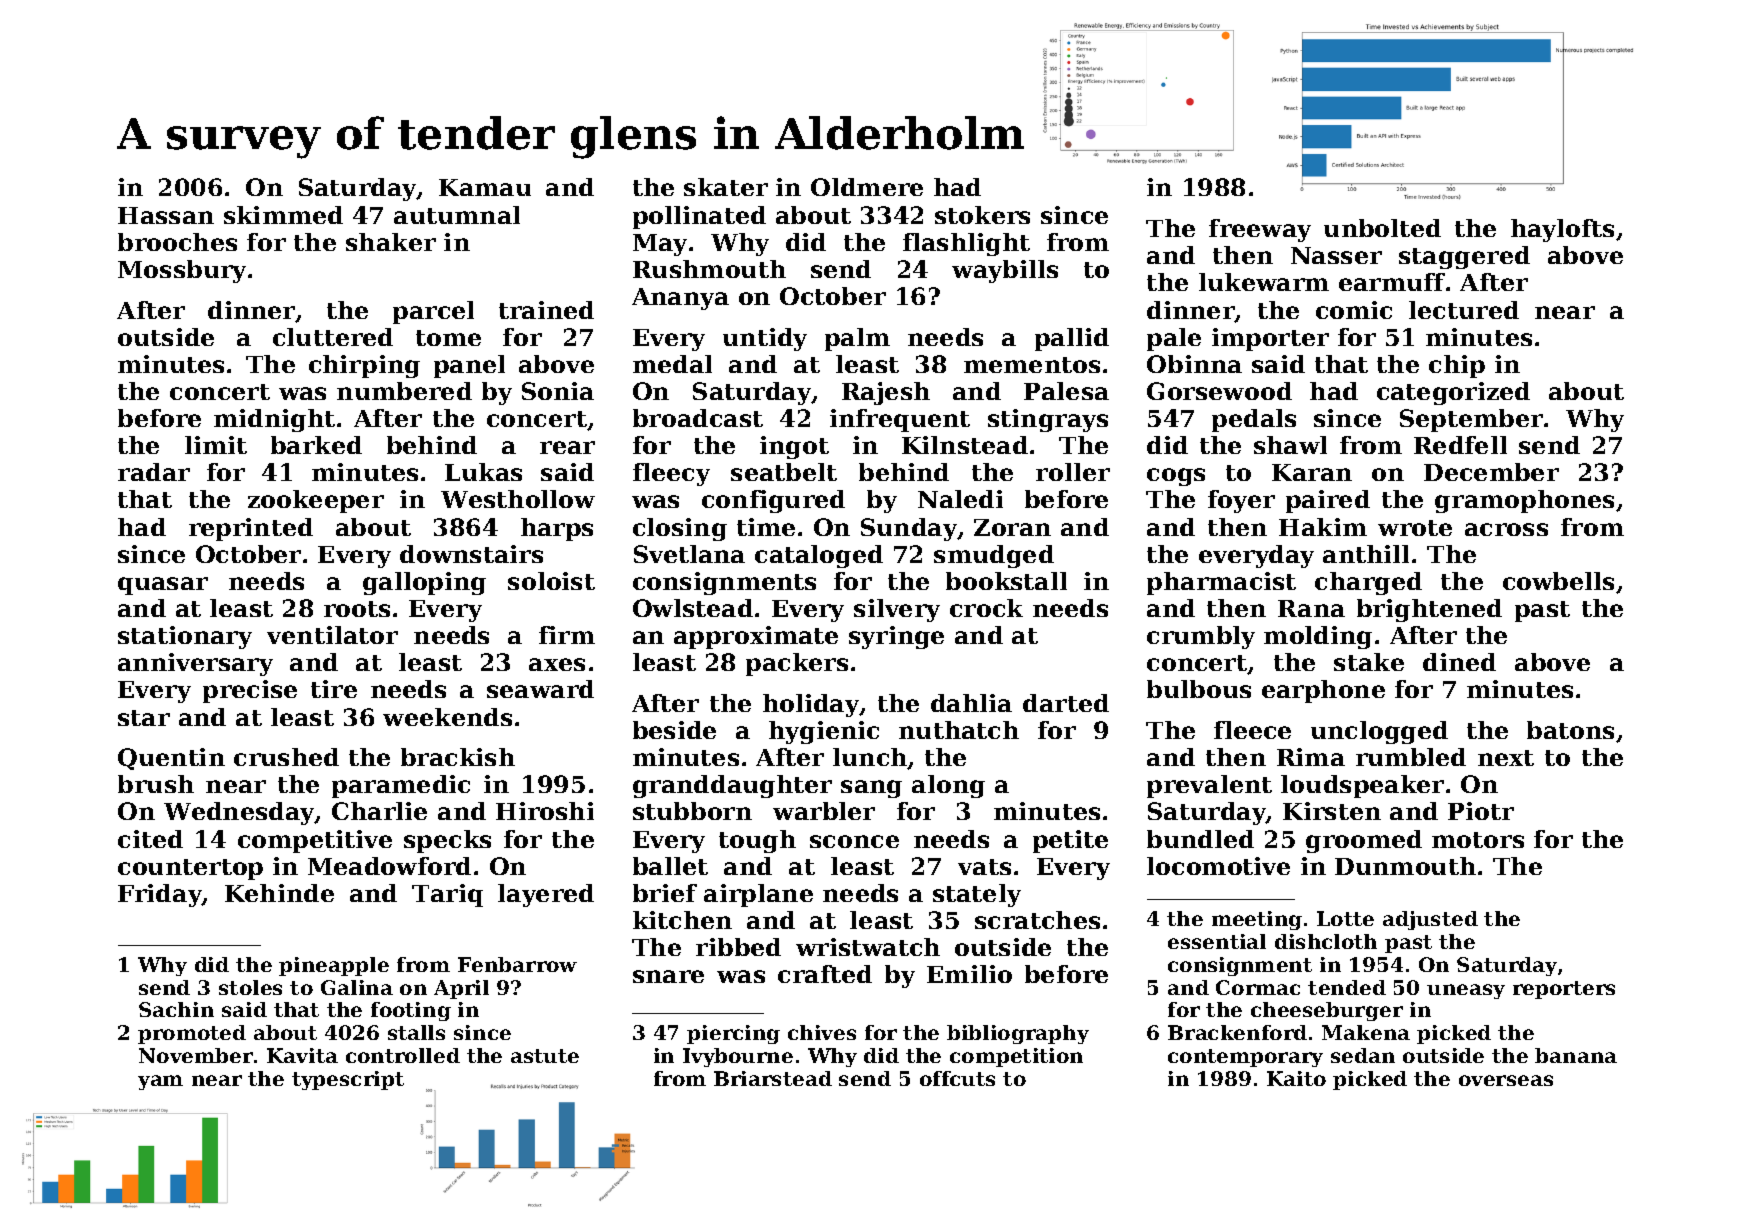  Describe the element at coordinates (182, 271) in the screenshot. I see `Mossbury` at that location.
